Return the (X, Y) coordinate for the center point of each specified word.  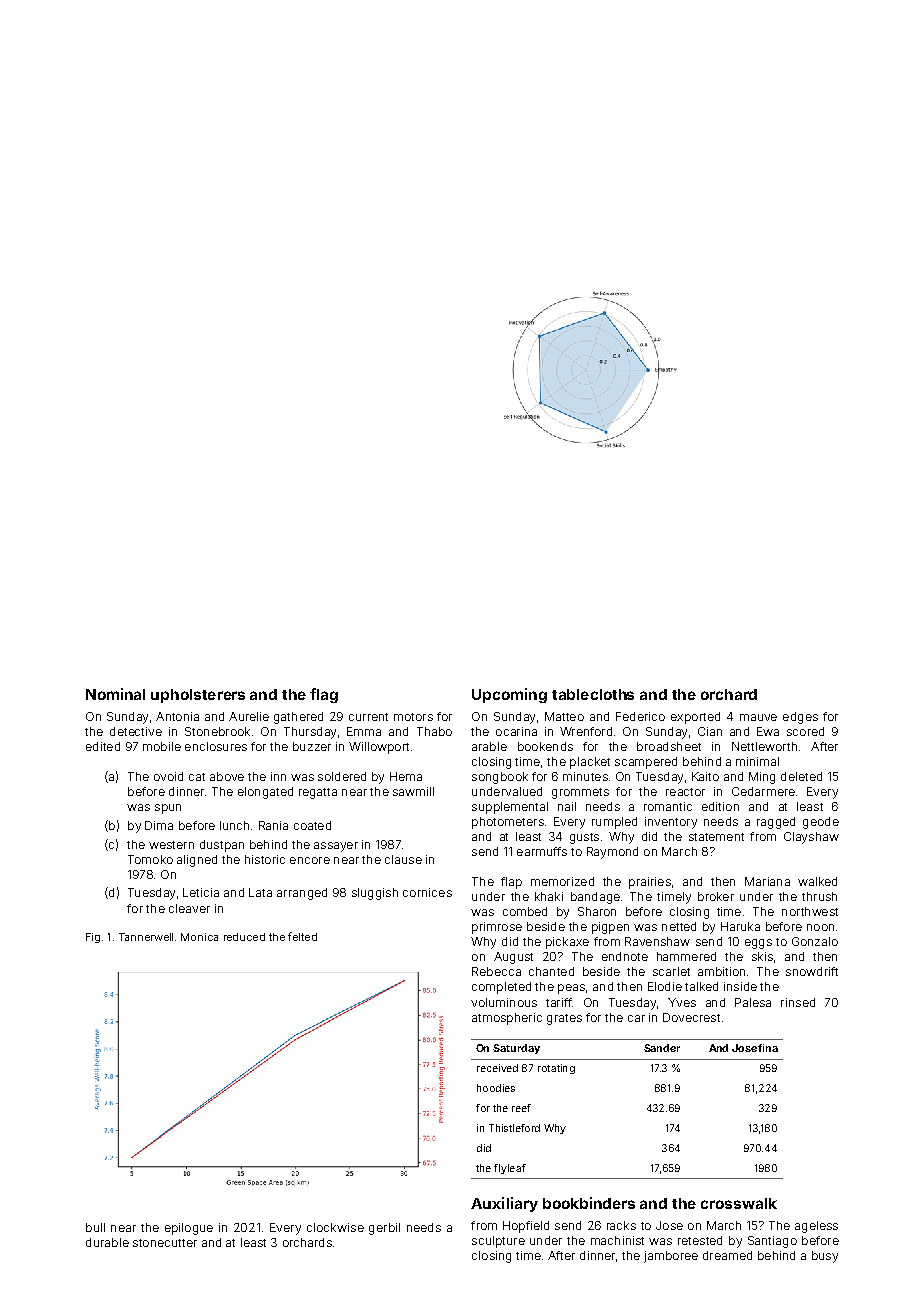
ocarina (516, 731)
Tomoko (150, 859)
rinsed (798, 1002)
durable (107, 1242)
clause (403, 859)
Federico (640, 716)
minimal (757, 761)
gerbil (384, 1229)
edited (103, 746)
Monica (199, 937)
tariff (559, 1002)
